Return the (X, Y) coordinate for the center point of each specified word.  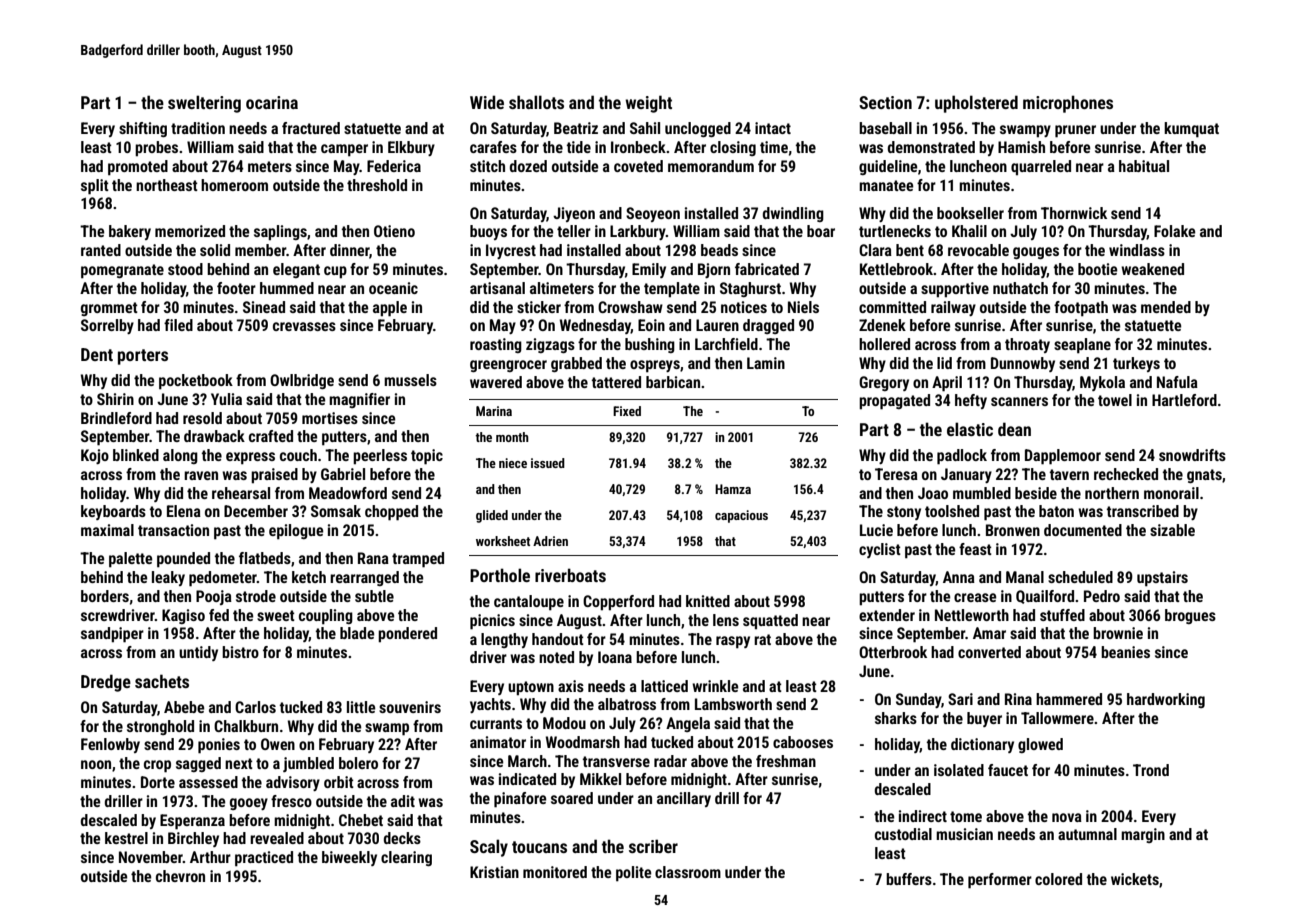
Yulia (226, 399)
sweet (276, 615)
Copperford (618, 603)
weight (648, 104)
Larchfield (726, 344)
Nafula (1177, 382)
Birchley (193, 839)
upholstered (976, 104)
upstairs (1162, 579)
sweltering (204, 104)
